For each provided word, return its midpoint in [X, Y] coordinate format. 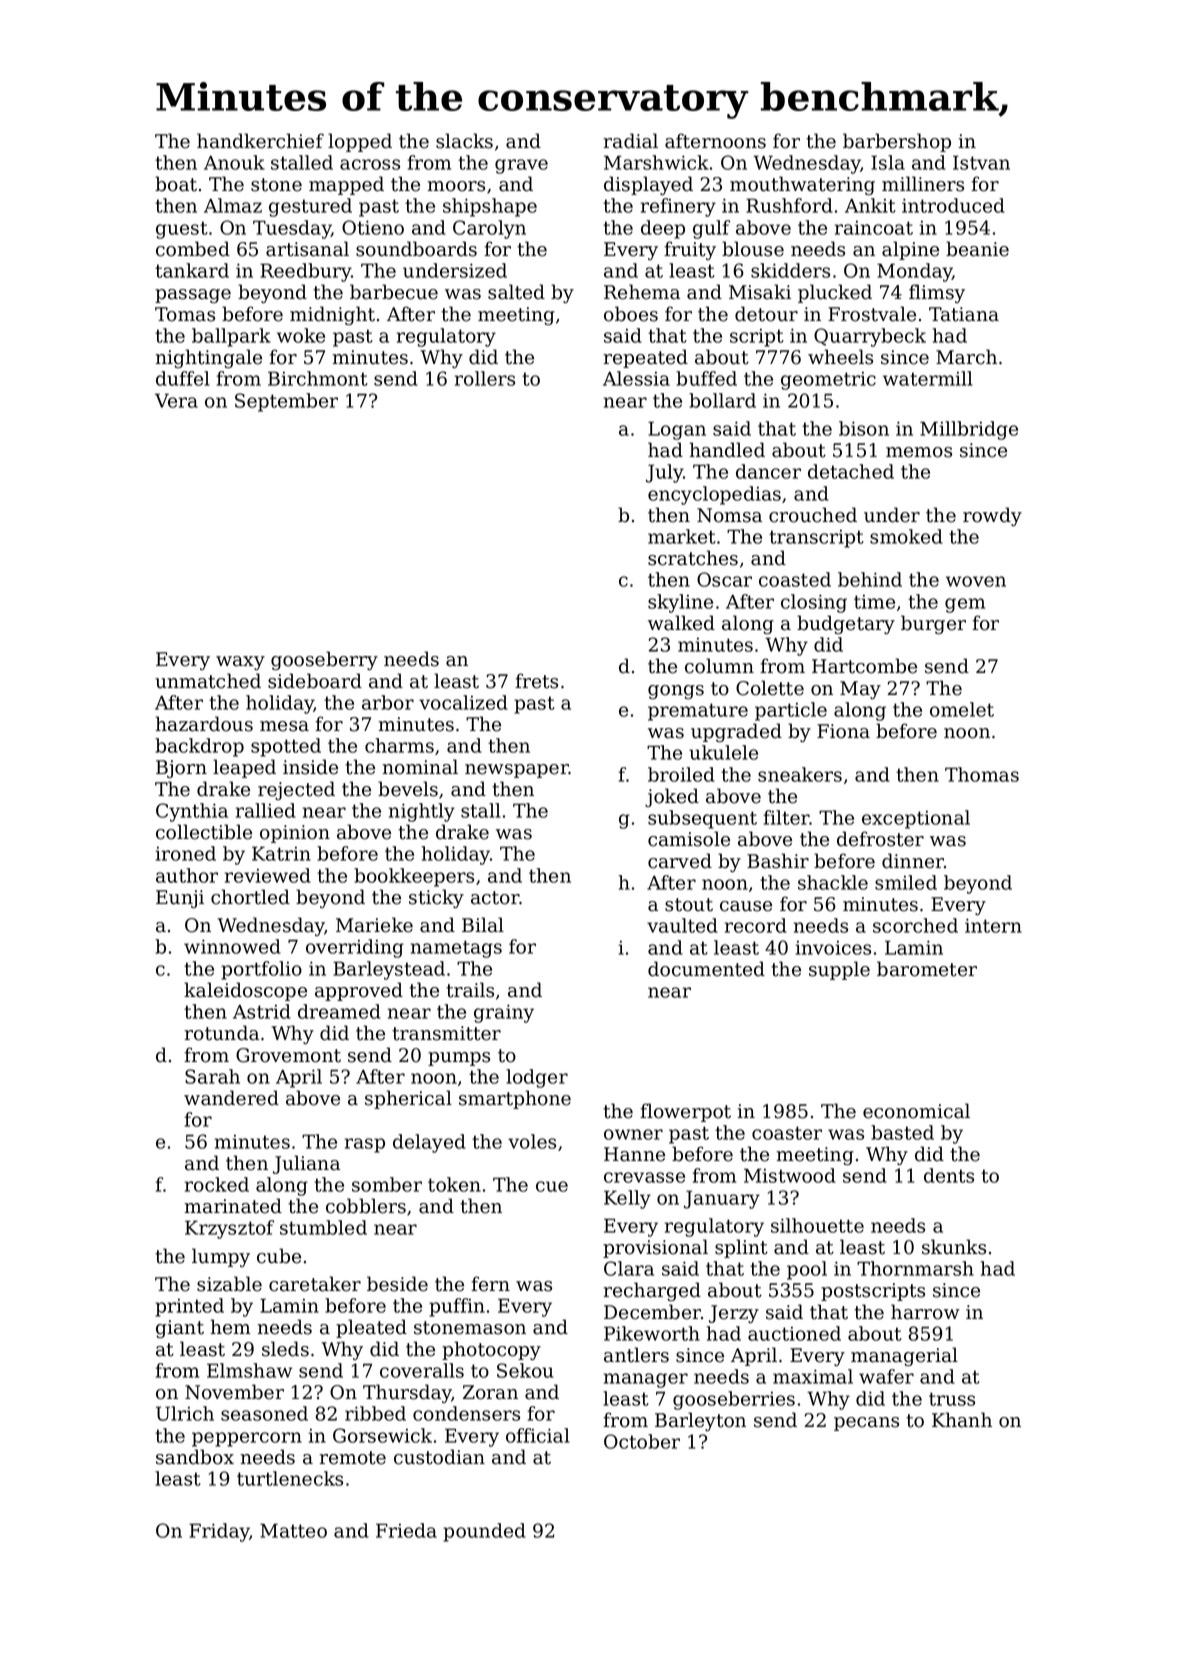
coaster [787, 1133]
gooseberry [324, 660]
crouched [813, 515]
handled [727, 450]
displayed [648, 185]
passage [193, 296]
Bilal [483, 925]
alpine [910, 250]
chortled [250, 897]
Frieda [406, 1530]
